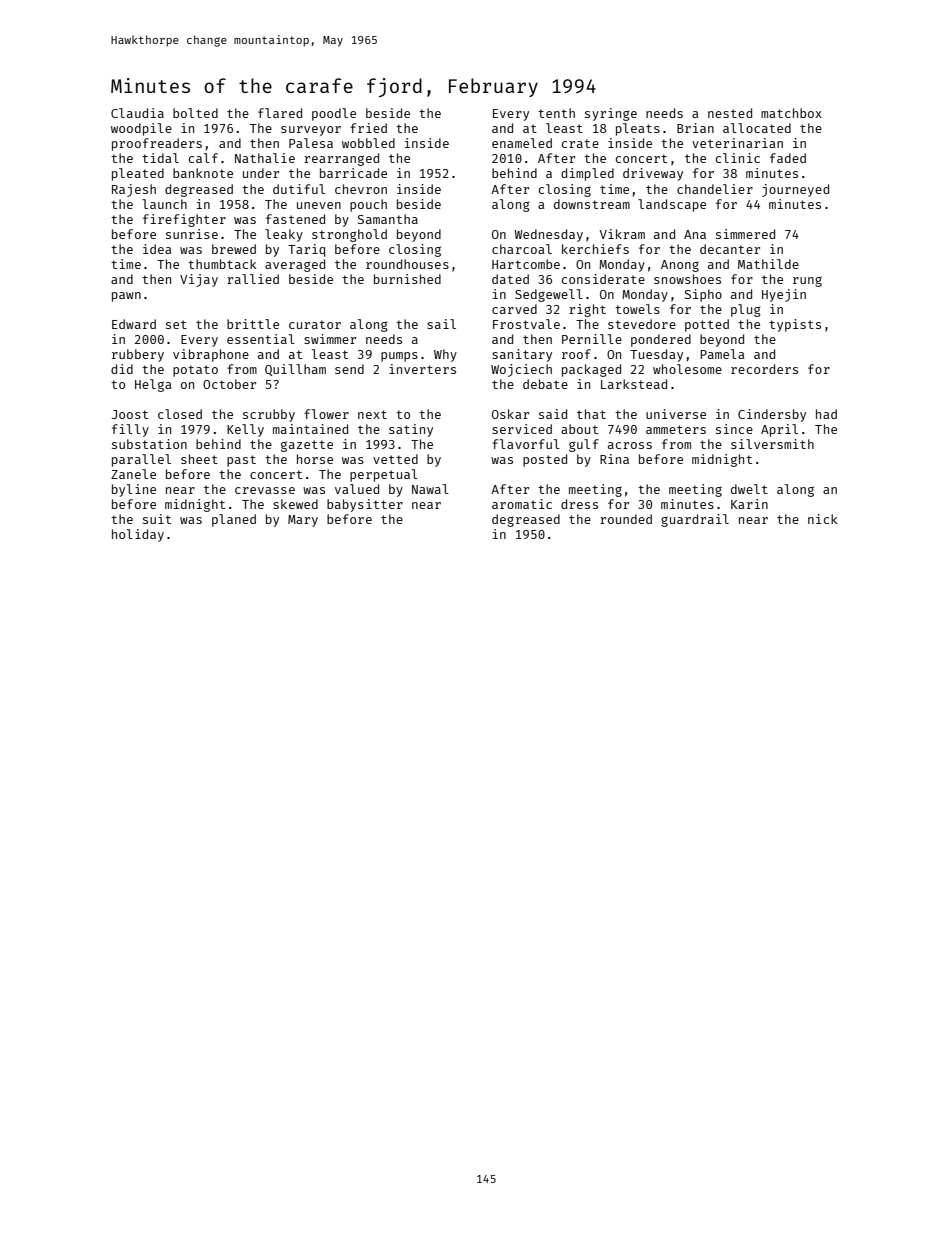  What do you see at coordinates (764, 369) in the page?
I see `recorders` at bounding box center [764, 369].
